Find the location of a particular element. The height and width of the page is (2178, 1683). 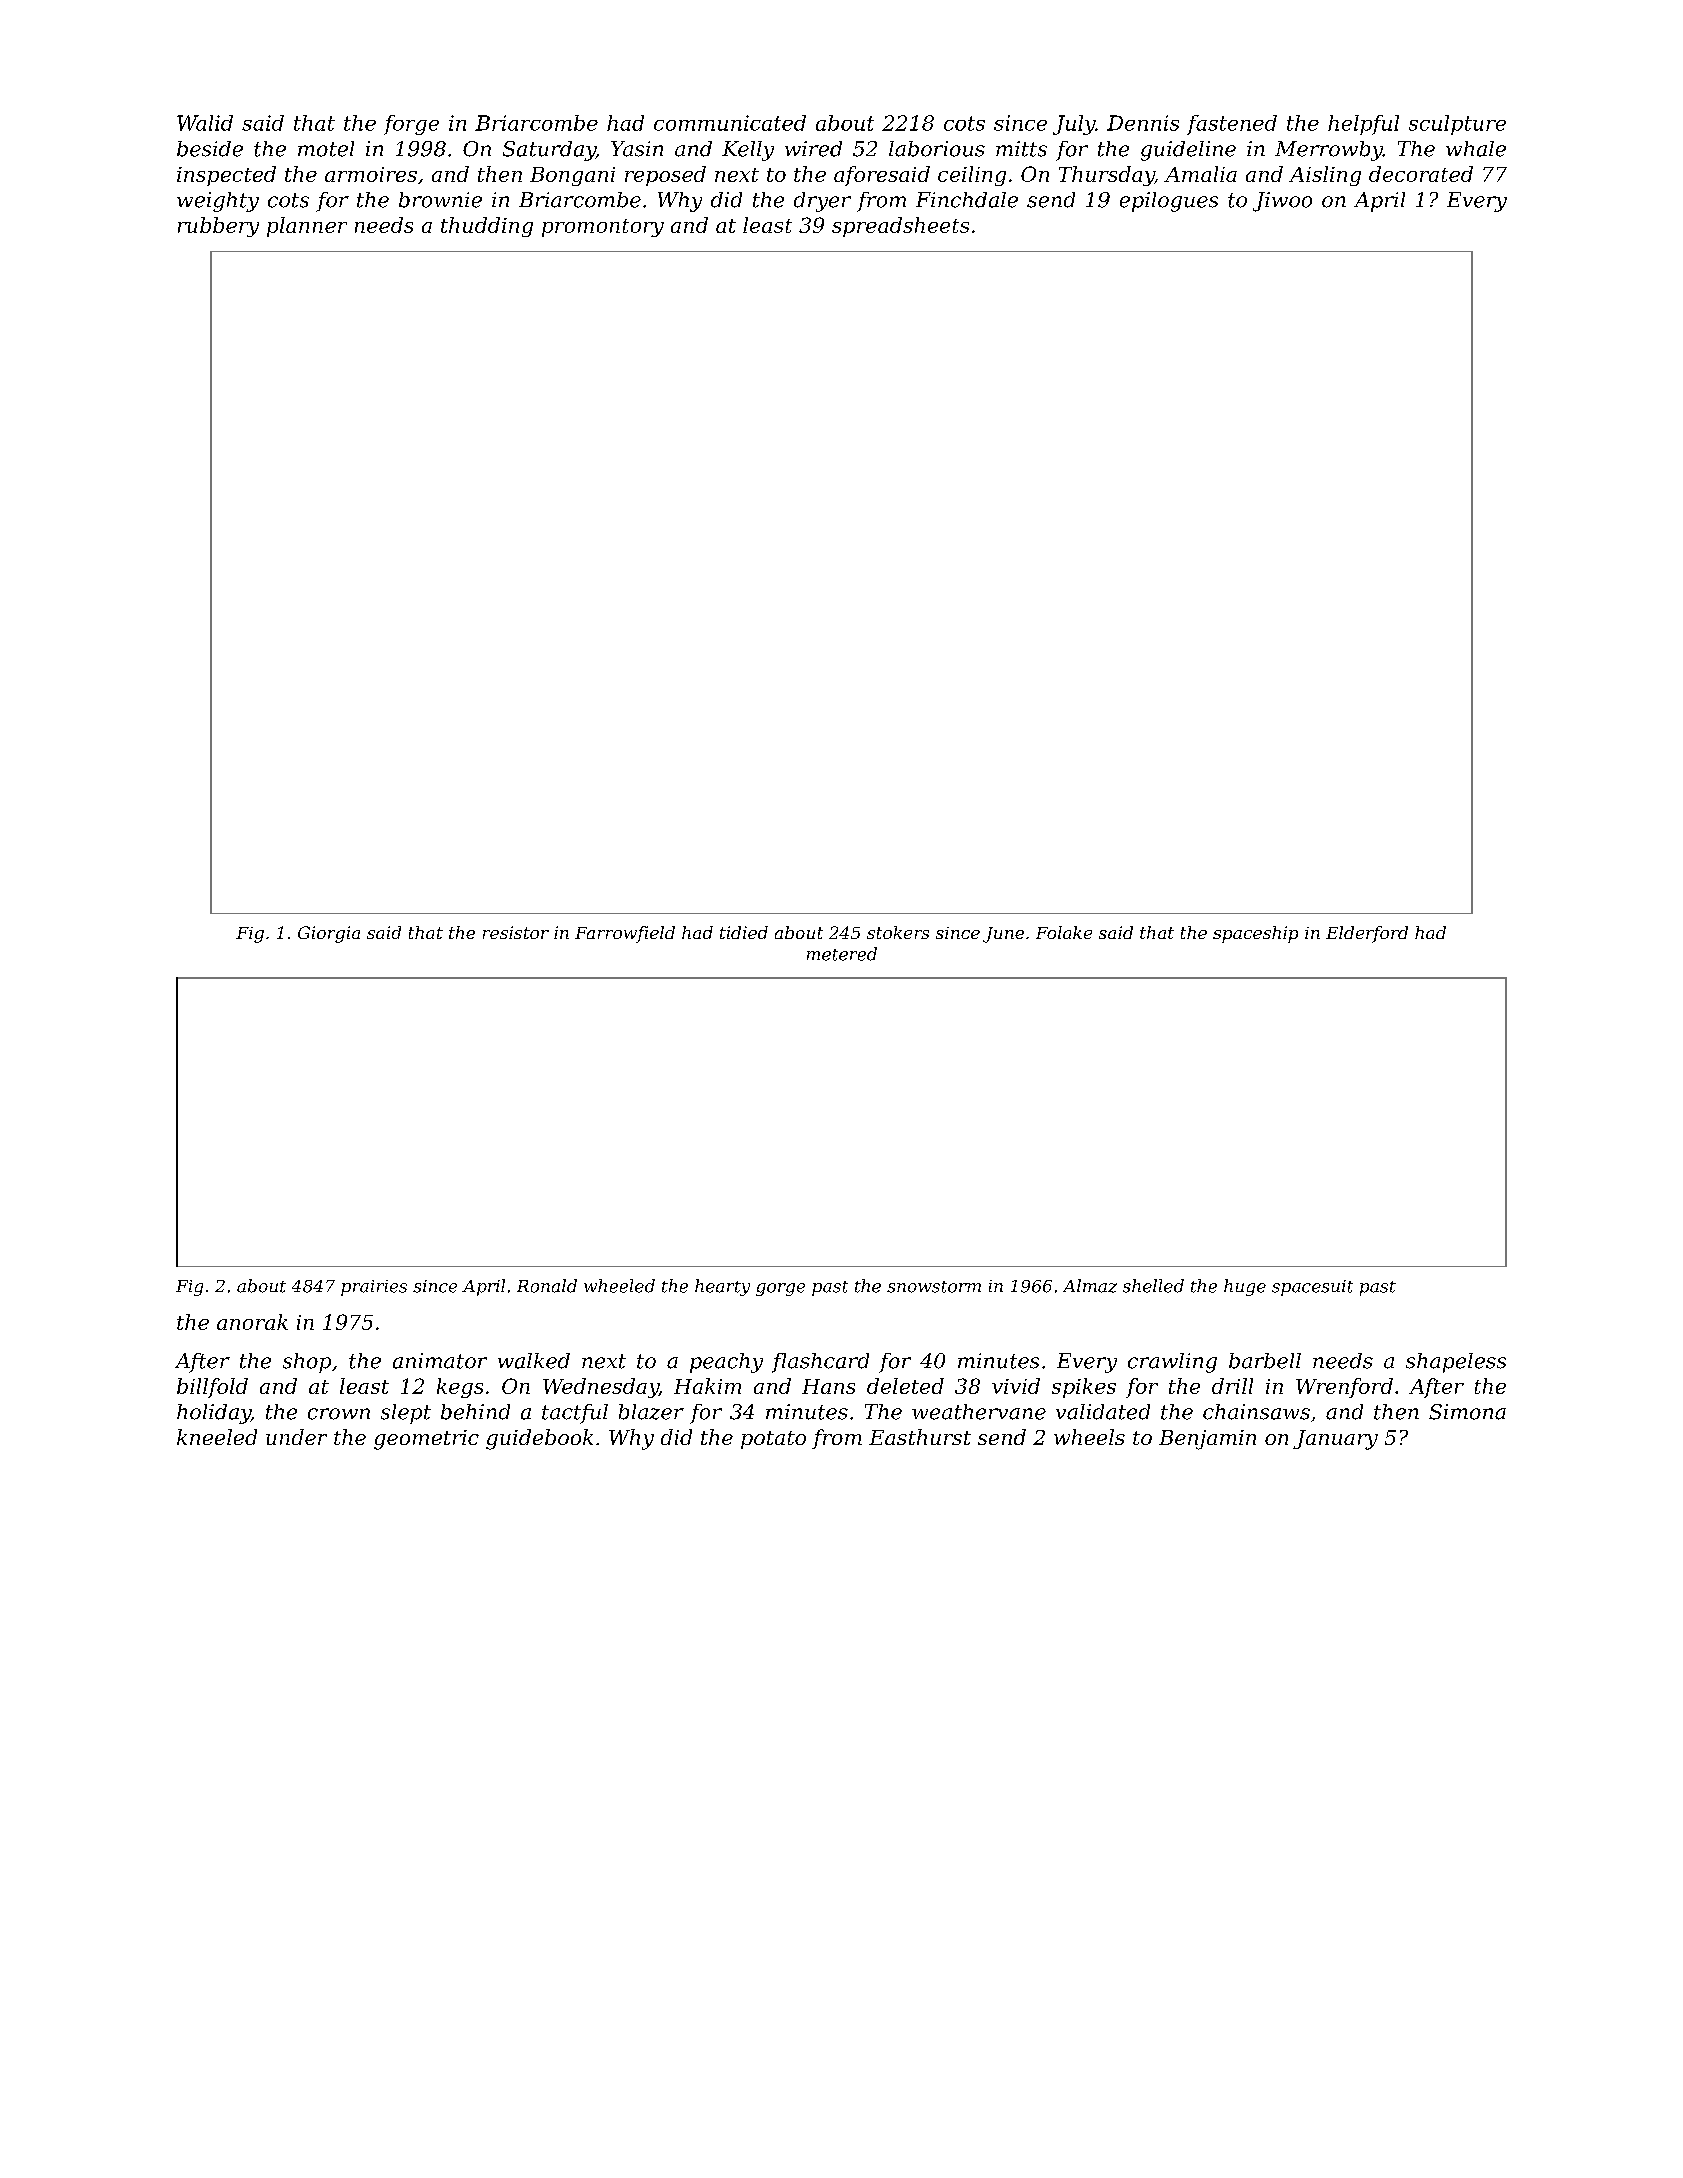

resistor is located at coordinates (516, 932).
